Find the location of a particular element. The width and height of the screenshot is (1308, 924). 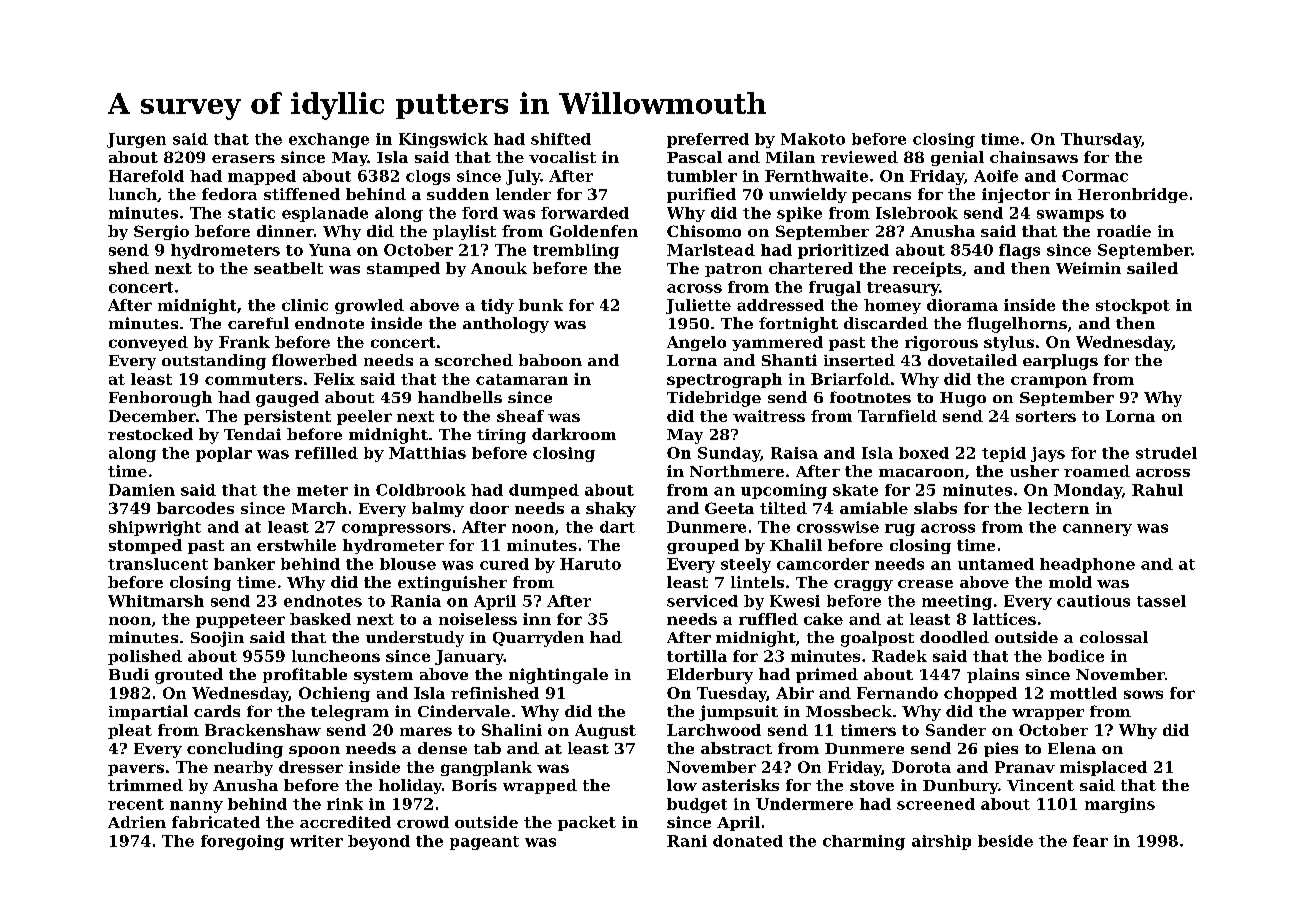

crampon is located at coordinates (1049, 382).
